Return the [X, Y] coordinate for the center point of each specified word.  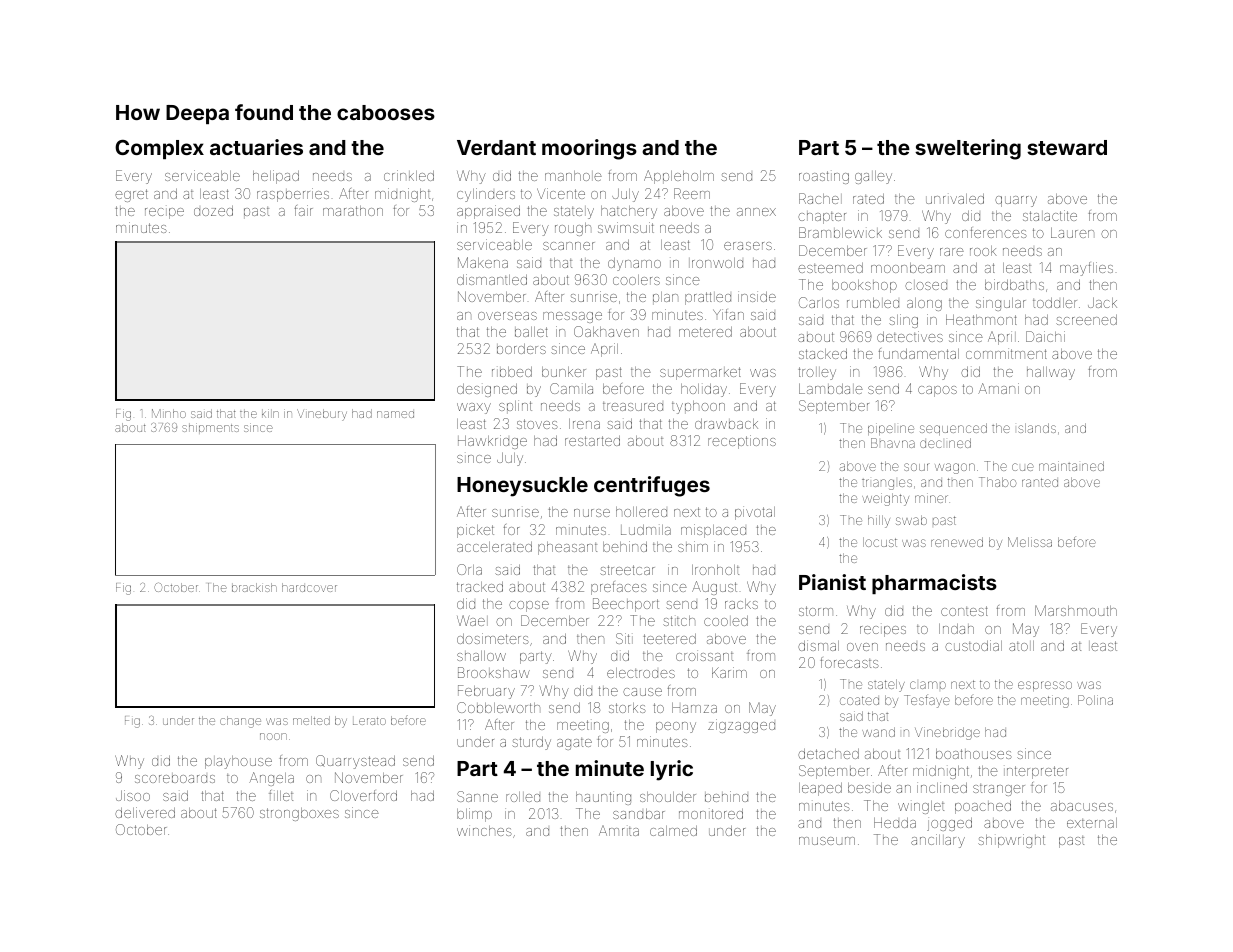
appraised [488, 212]
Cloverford [363, 795]
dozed [213, 211]
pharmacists [934, 584]
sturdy [531, 743]
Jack [1102, 302]
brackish [254, 587]
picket [475, 531]
